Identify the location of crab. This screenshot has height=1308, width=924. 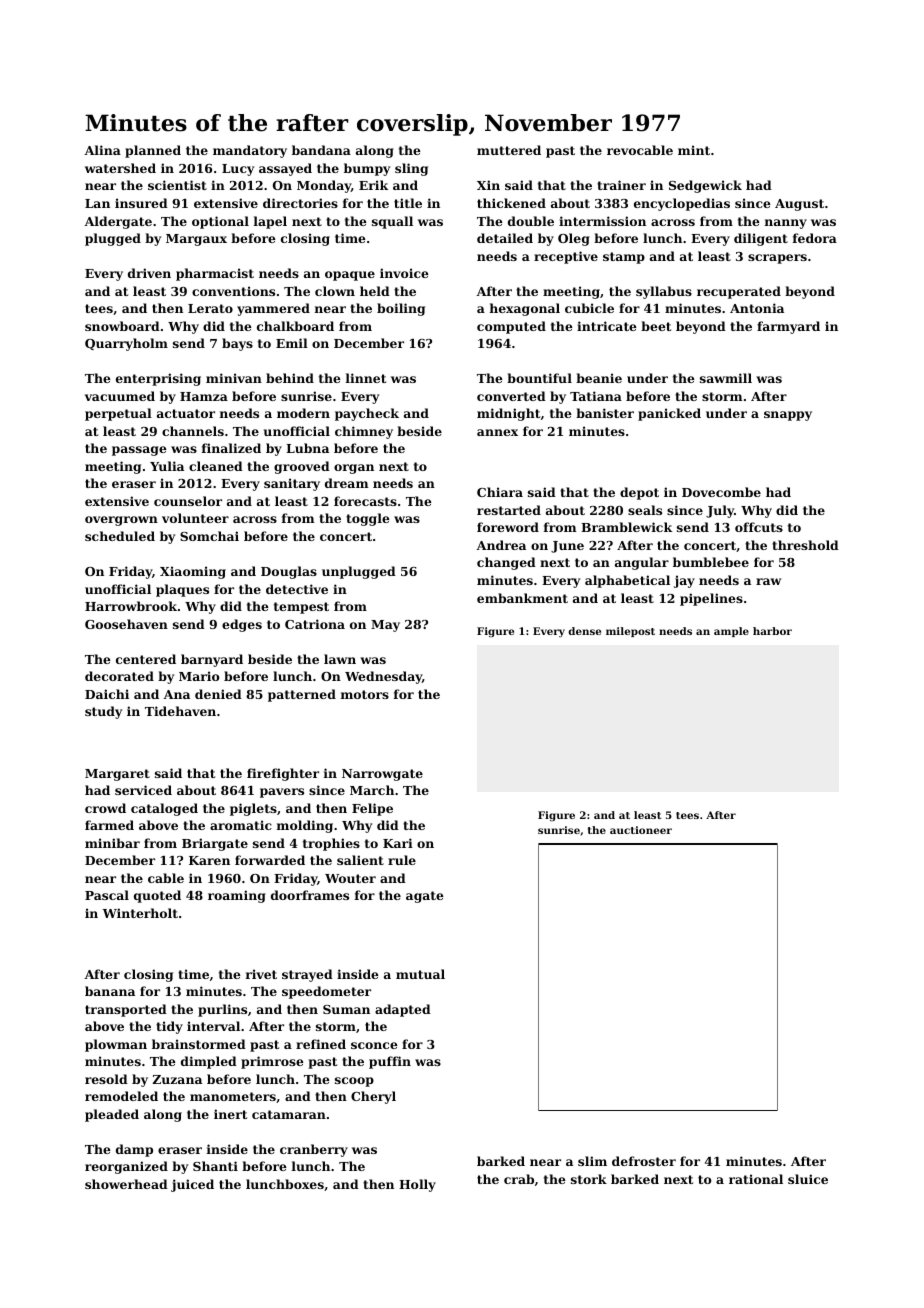
(519, 1179).
